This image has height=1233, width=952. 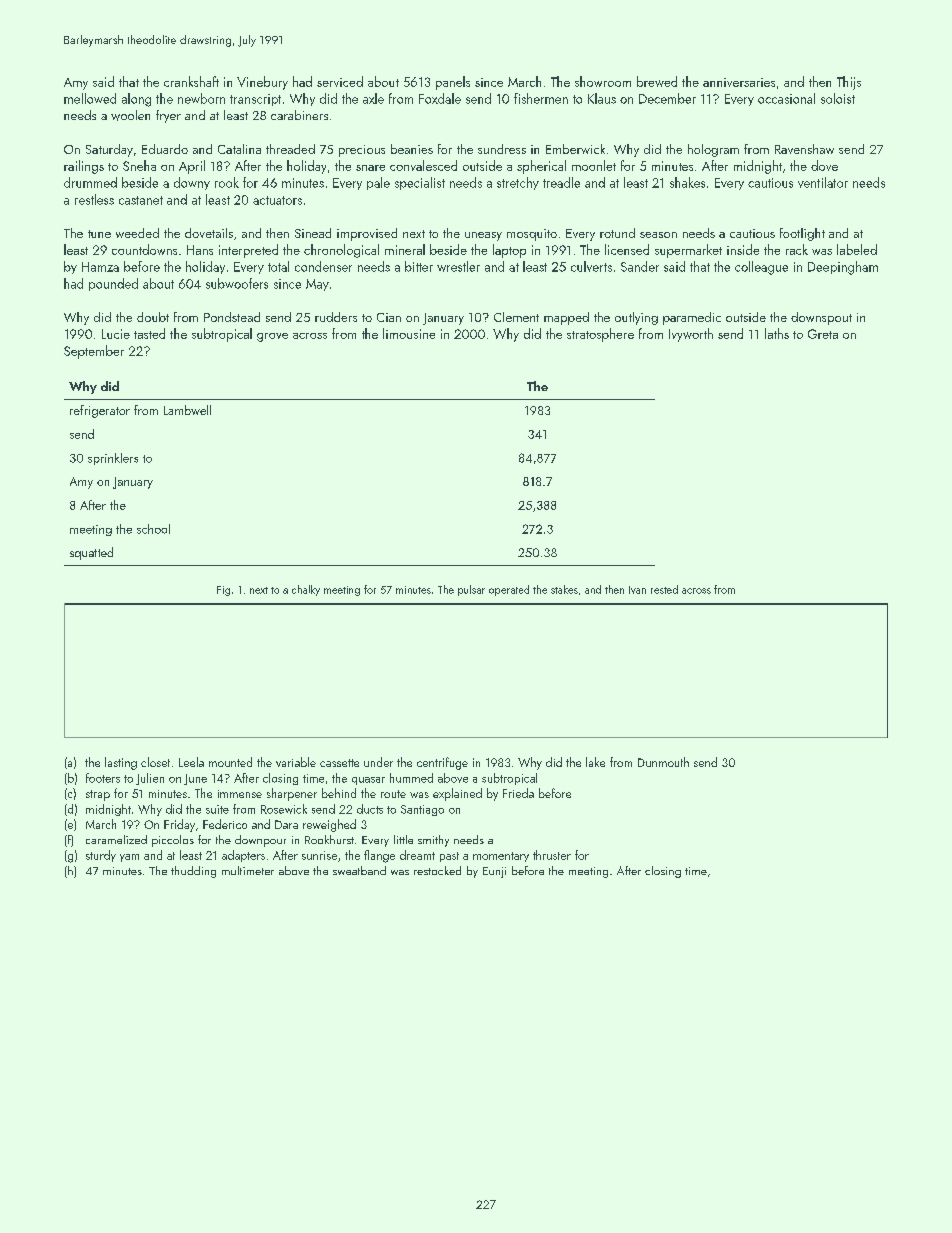 What do you see at coordinates (564, 589) in the image?
I see `stakes` at bounding box center [564, 589].
